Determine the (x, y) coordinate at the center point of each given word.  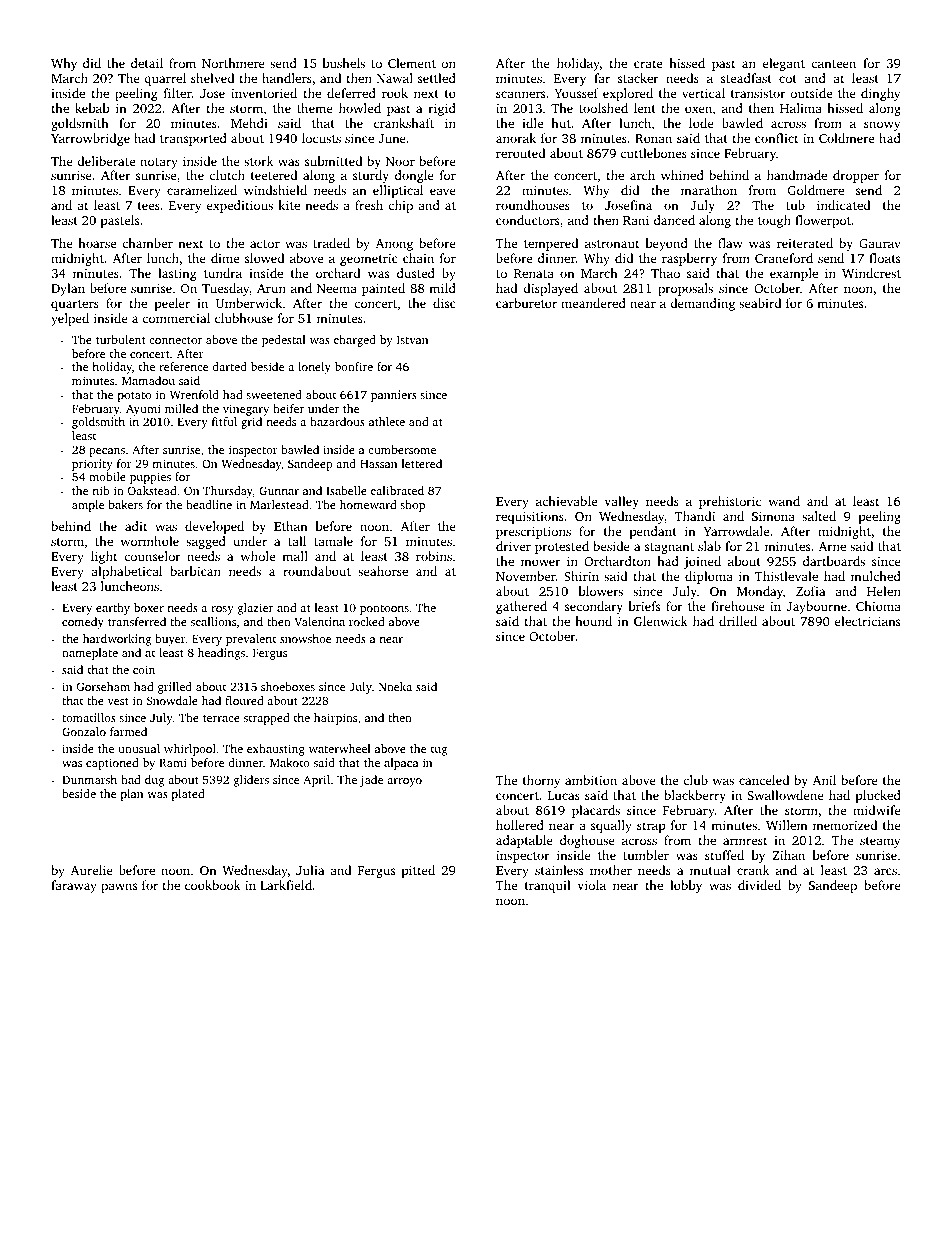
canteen (833, 64)
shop (412, 506)
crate (648, 64)
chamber (147, 243)
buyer (170, 640)
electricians (867, 621)
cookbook (213, 885)
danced (674, 220)
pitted (418, 871)
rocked (367, 621)
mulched (876, 576)
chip (400, 206)
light (104, 557)
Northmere (233, 63)
